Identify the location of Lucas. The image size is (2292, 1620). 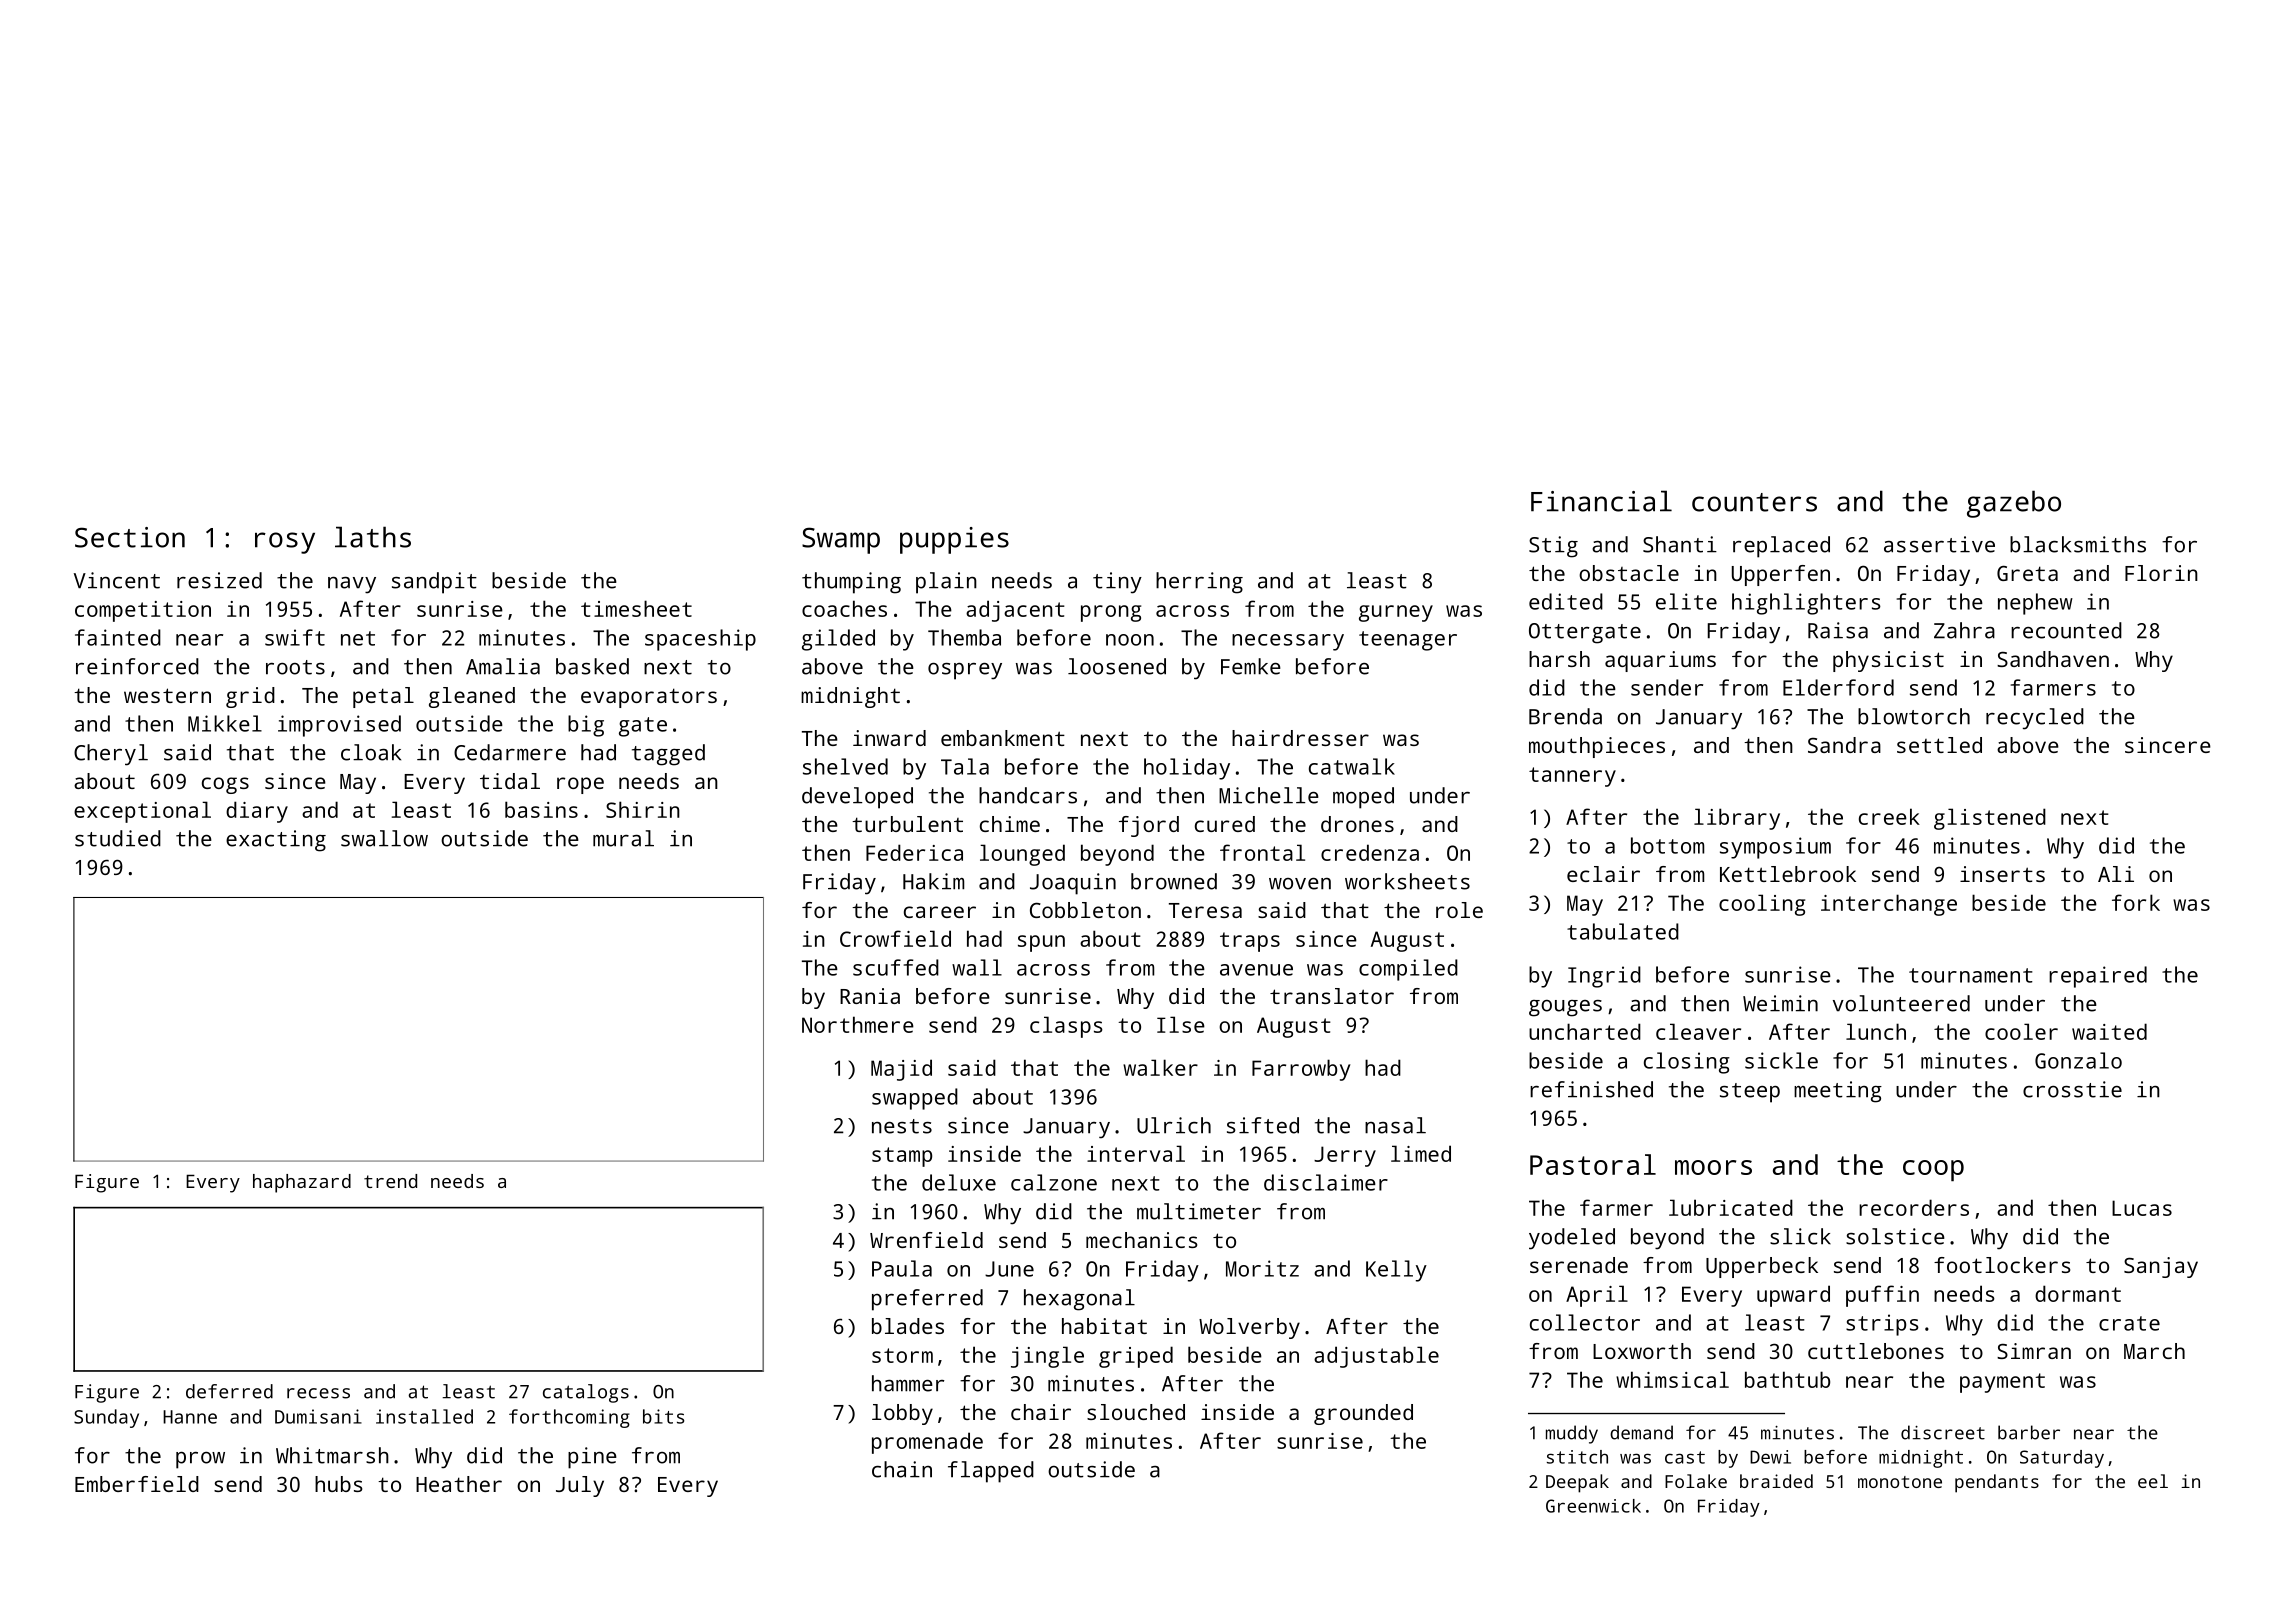
(2142, 1208).
